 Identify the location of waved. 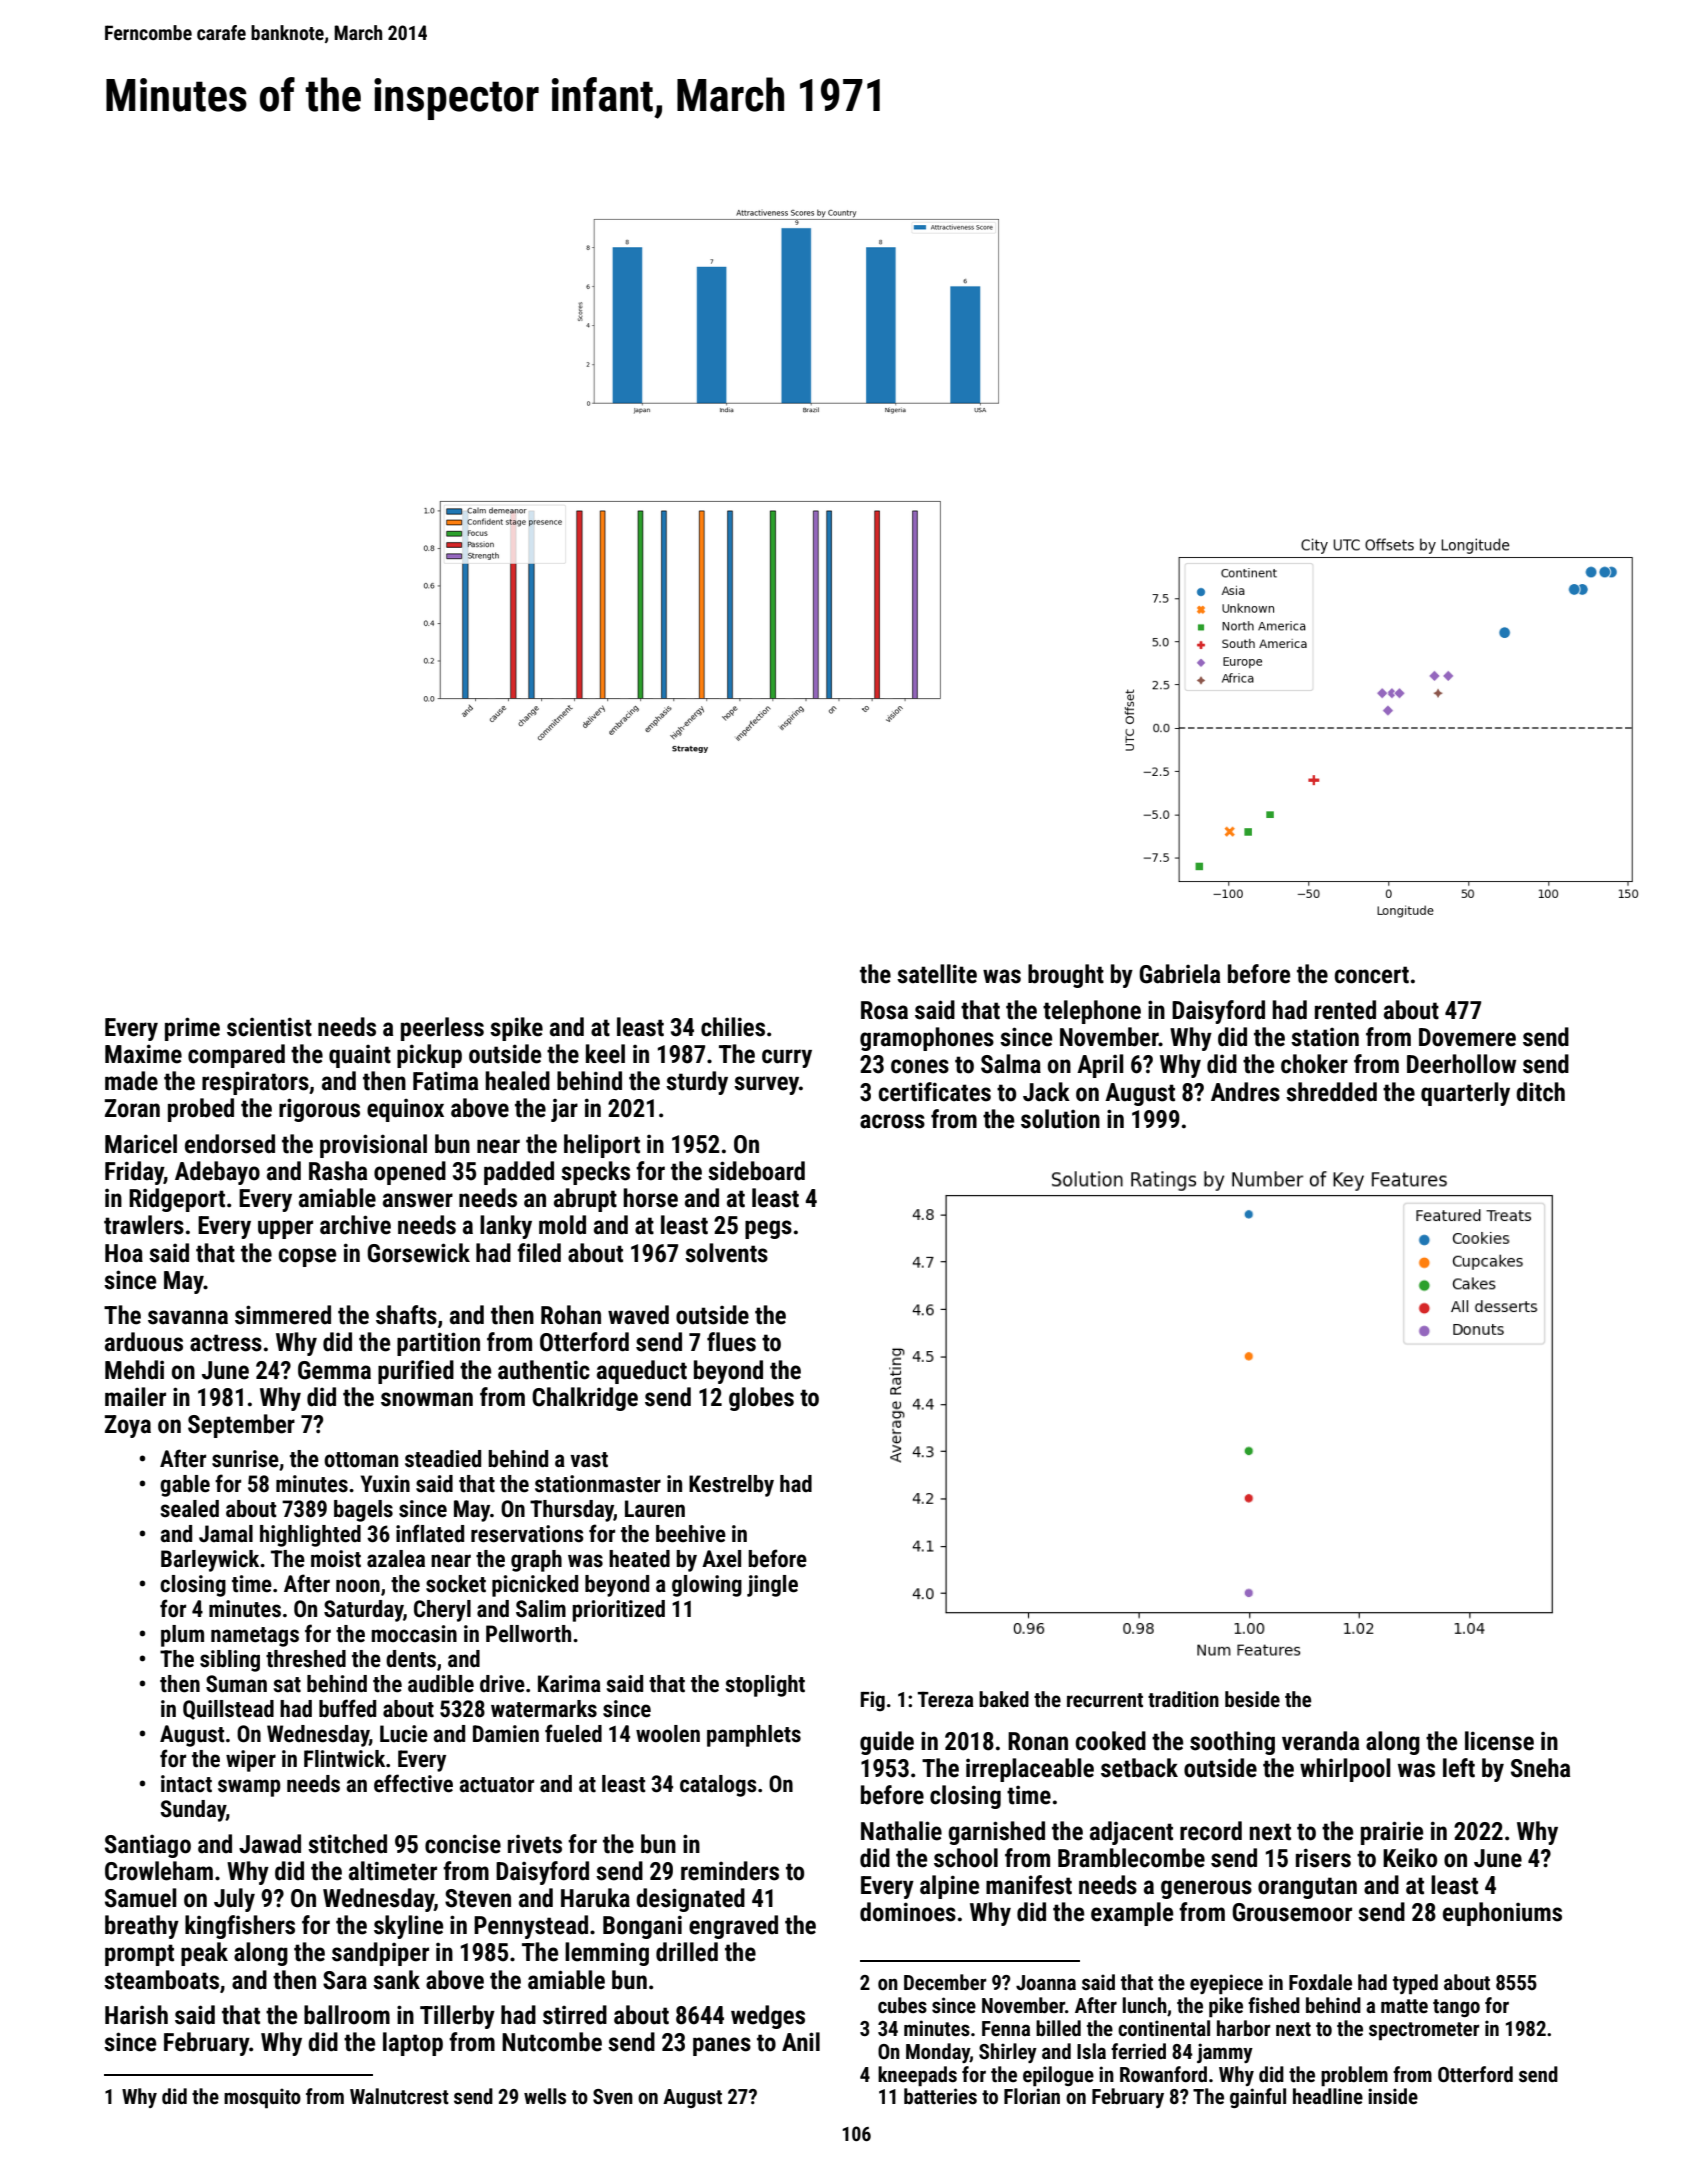
(638, 1315).
